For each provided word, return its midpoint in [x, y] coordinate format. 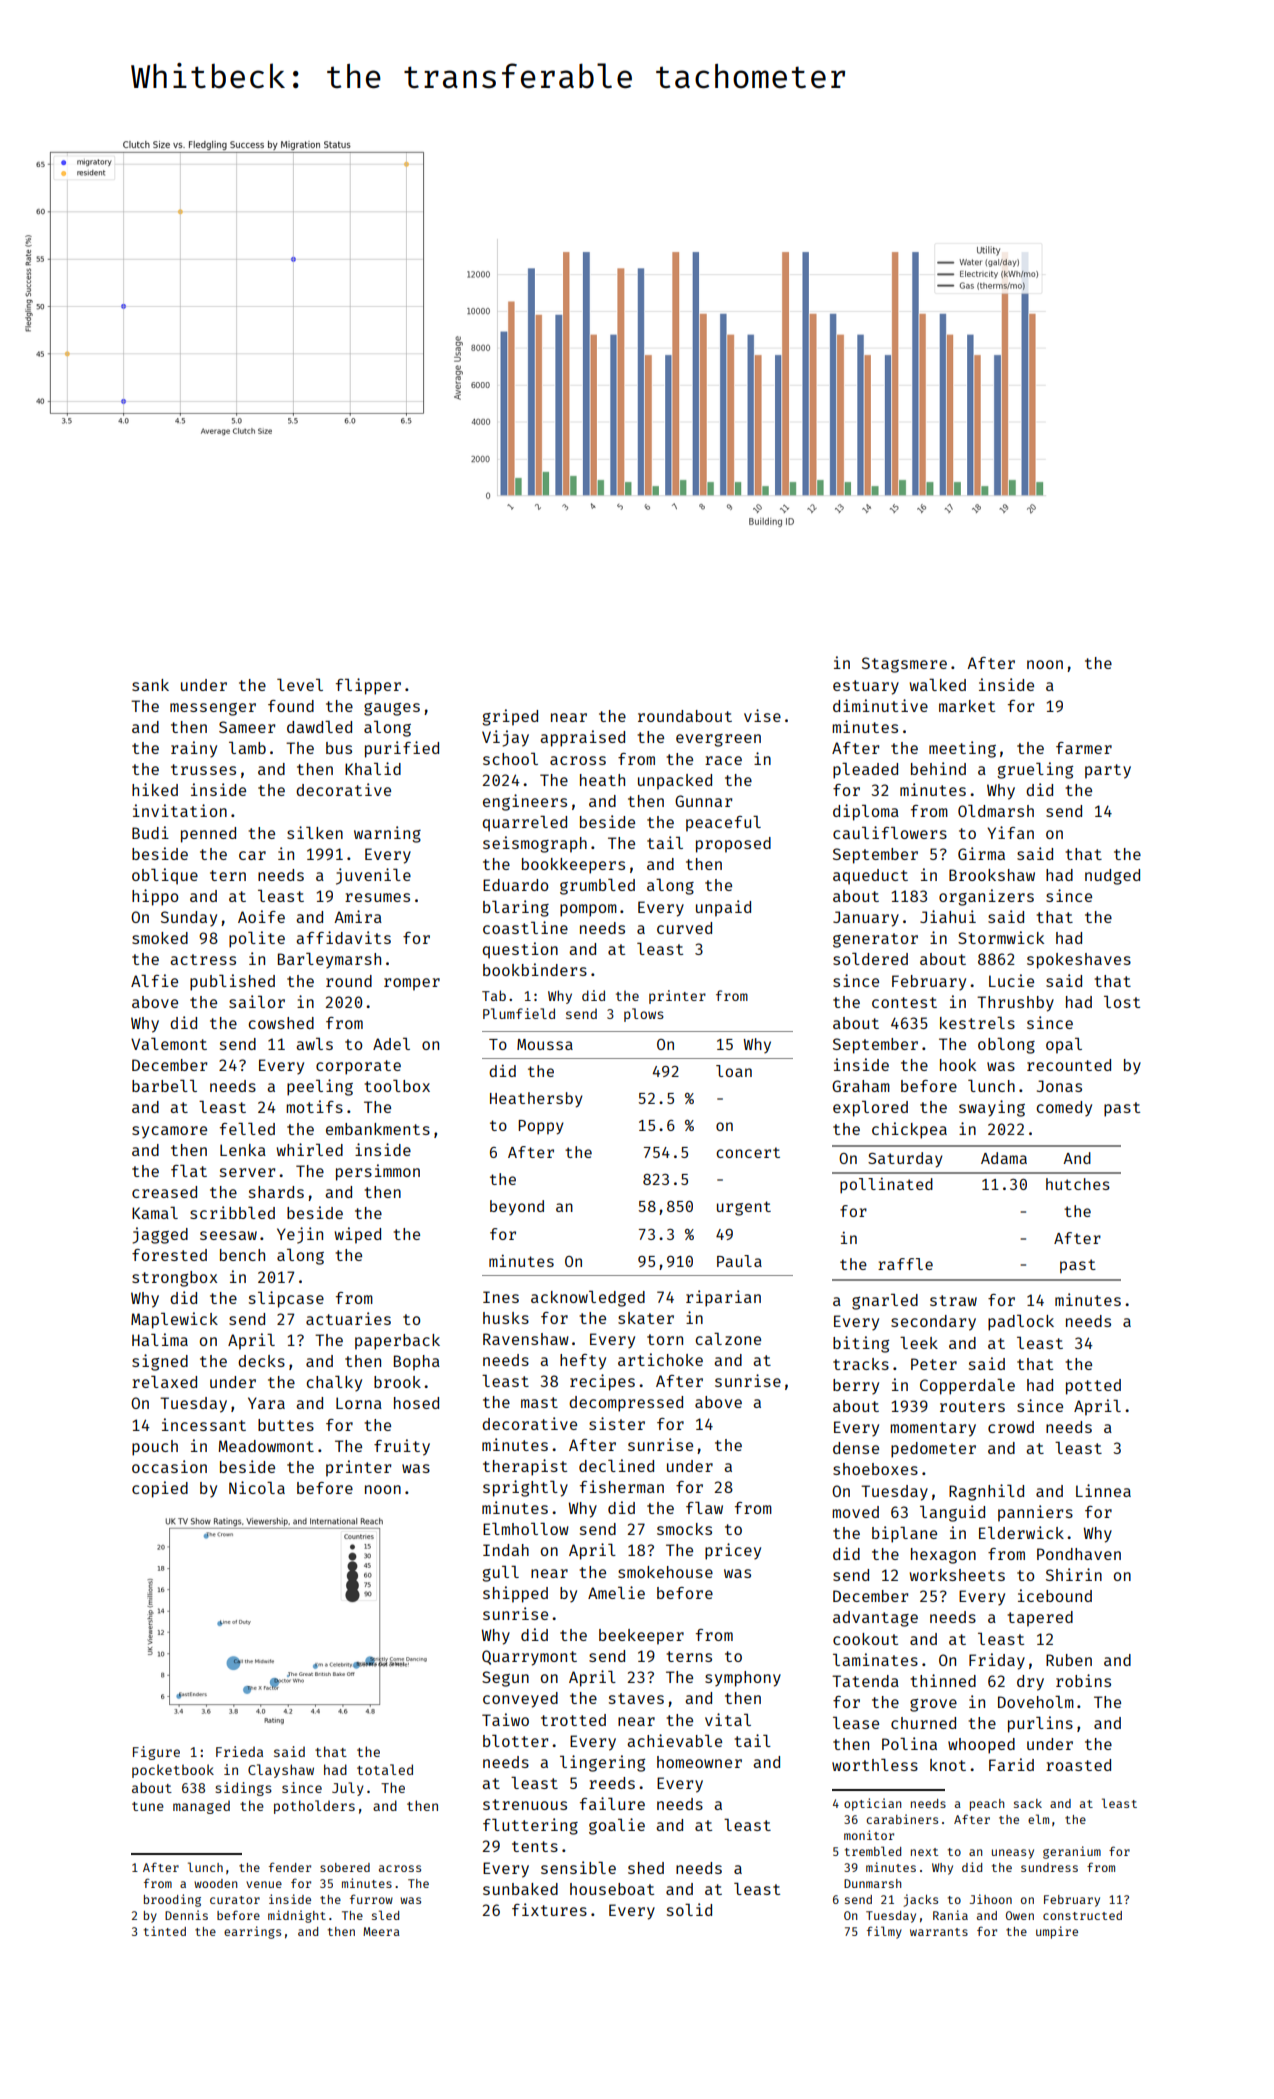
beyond [517, 1207]
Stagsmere [904, 665]
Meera [381, 1931]
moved [855, 1512]
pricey [733, 1551]
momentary [933, 1429]
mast [539, 1402]
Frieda [239, 1751]
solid [689, 1909]
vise [762, 715]
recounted [1069, 1065]
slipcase [286, 1299]
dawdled [319, 726]
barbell [164, 1085]
